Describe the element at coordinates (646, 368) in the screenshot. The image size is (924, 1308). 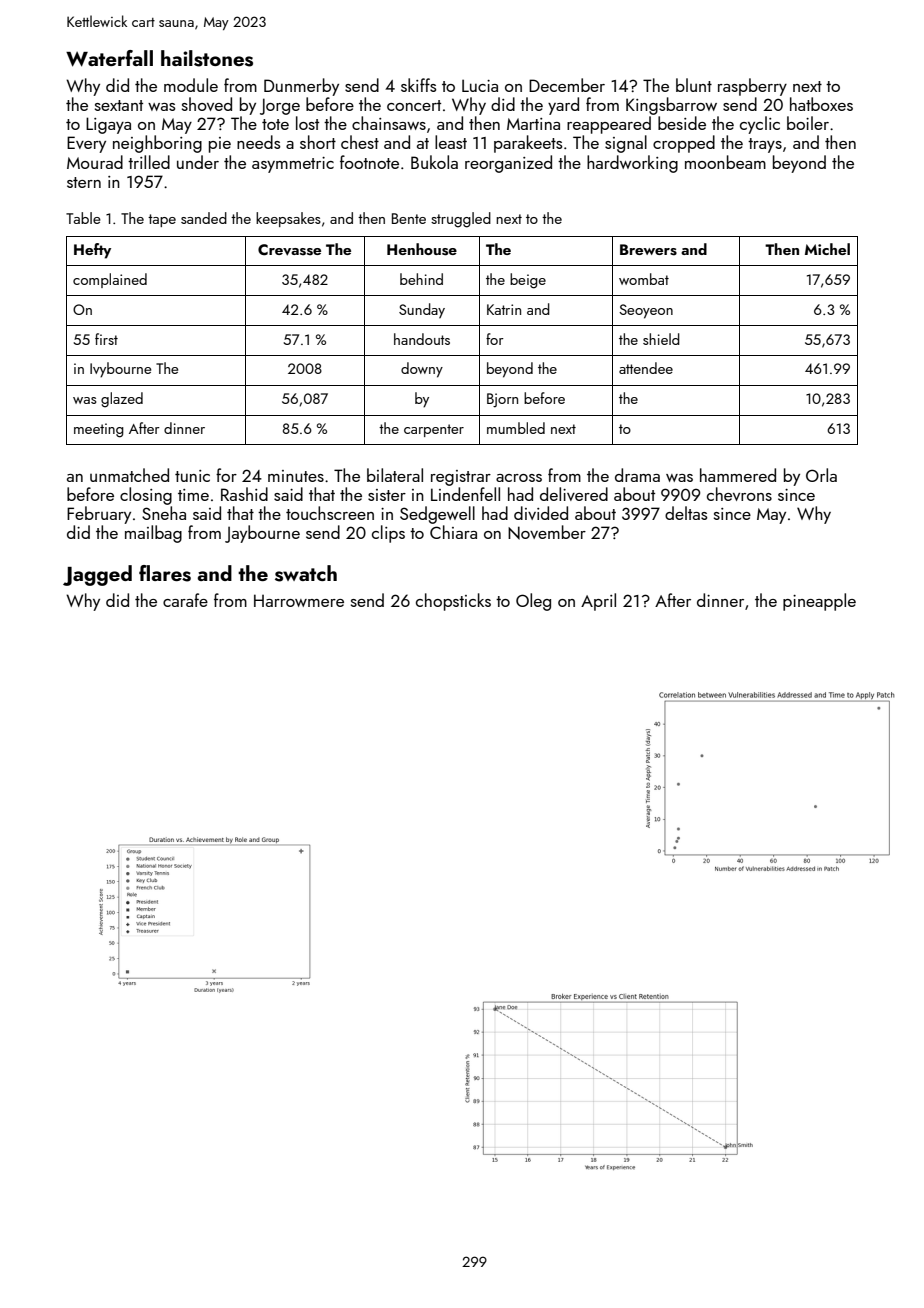
I see `attendee` at that location.
